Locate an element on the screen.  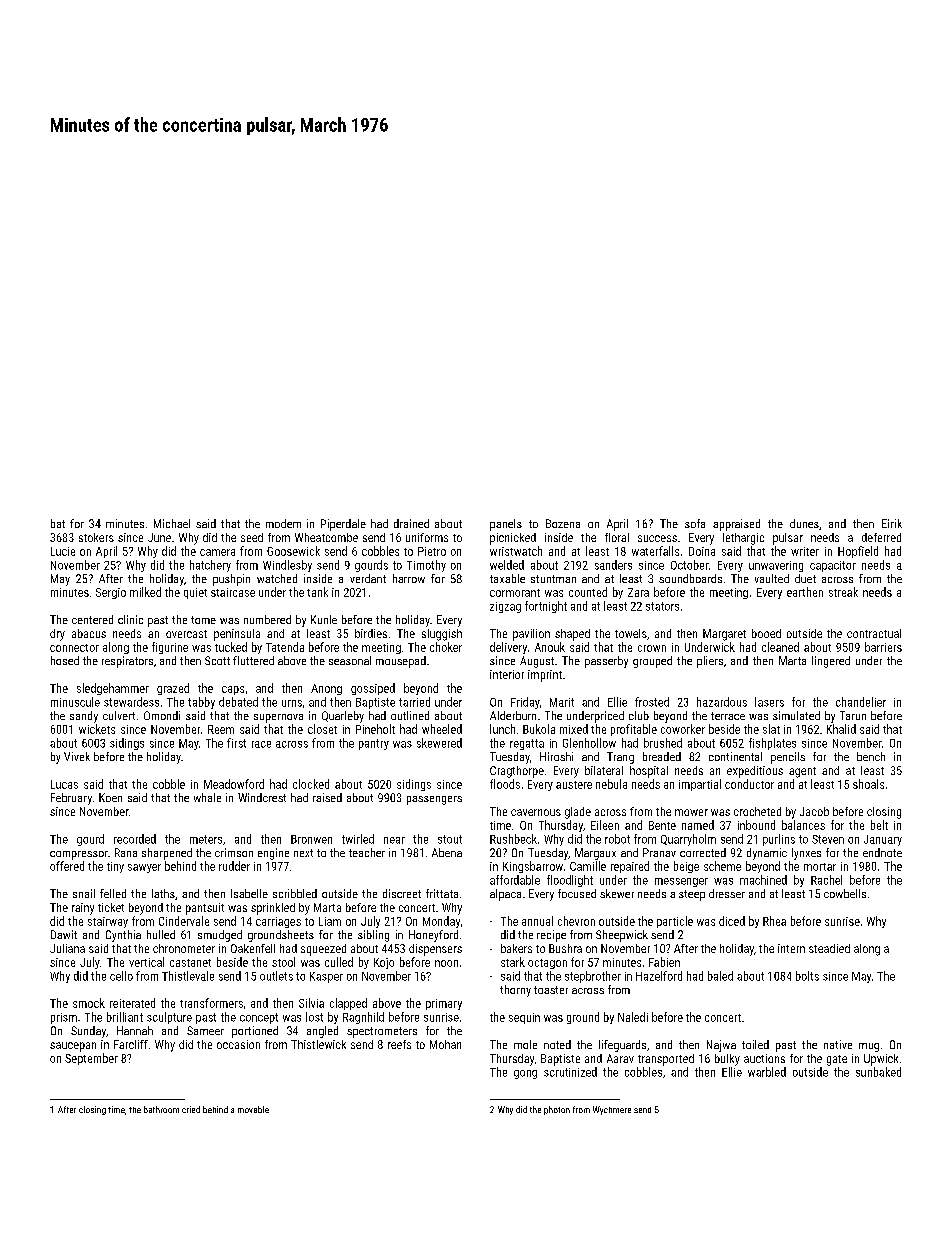
Michael is located at coordinates (172, 523).
